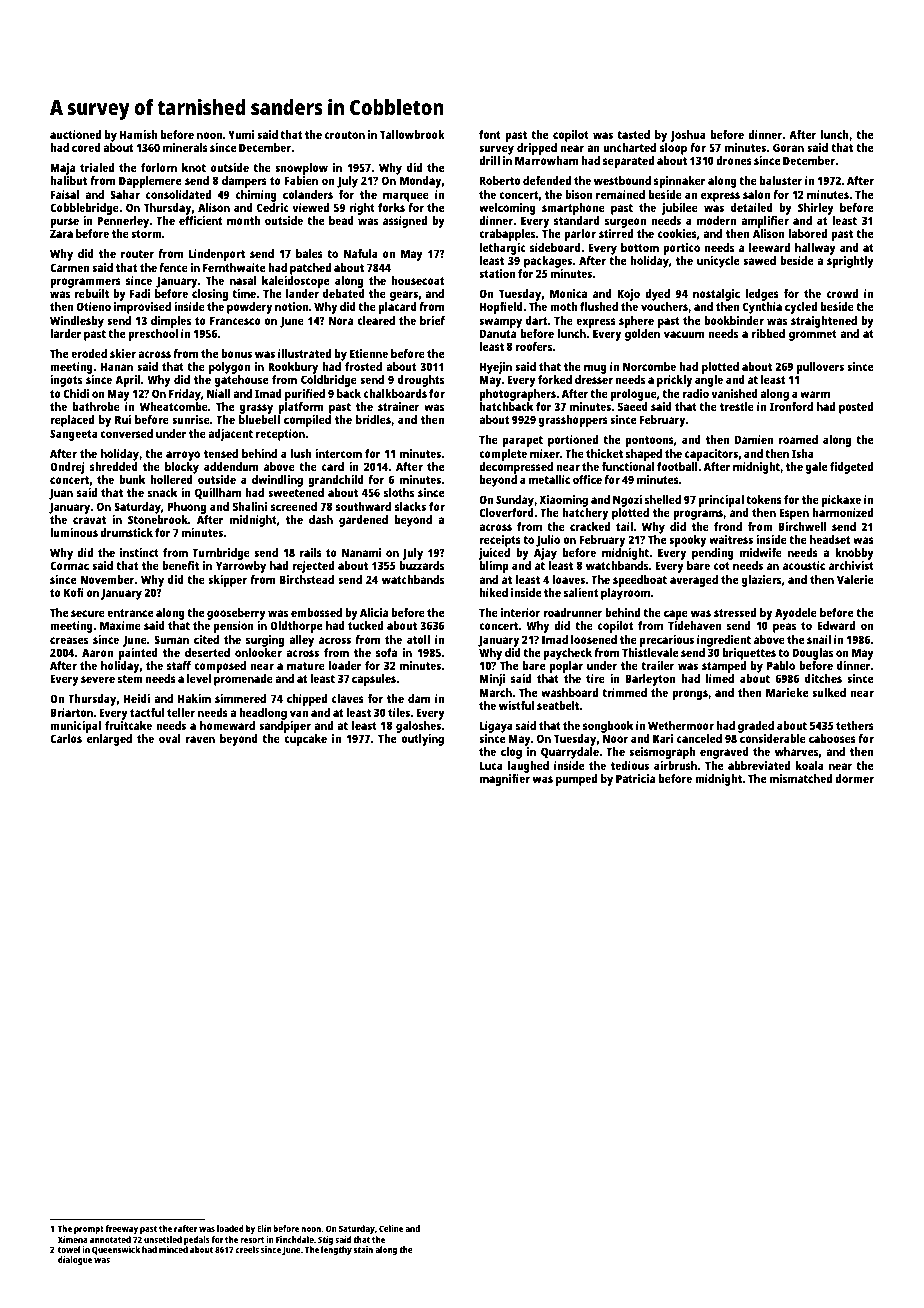 This screenshot has height=1308, width=924. Describe the element at coordinates (855, 579) in the screenshot. I see `Valerie` at that location.
